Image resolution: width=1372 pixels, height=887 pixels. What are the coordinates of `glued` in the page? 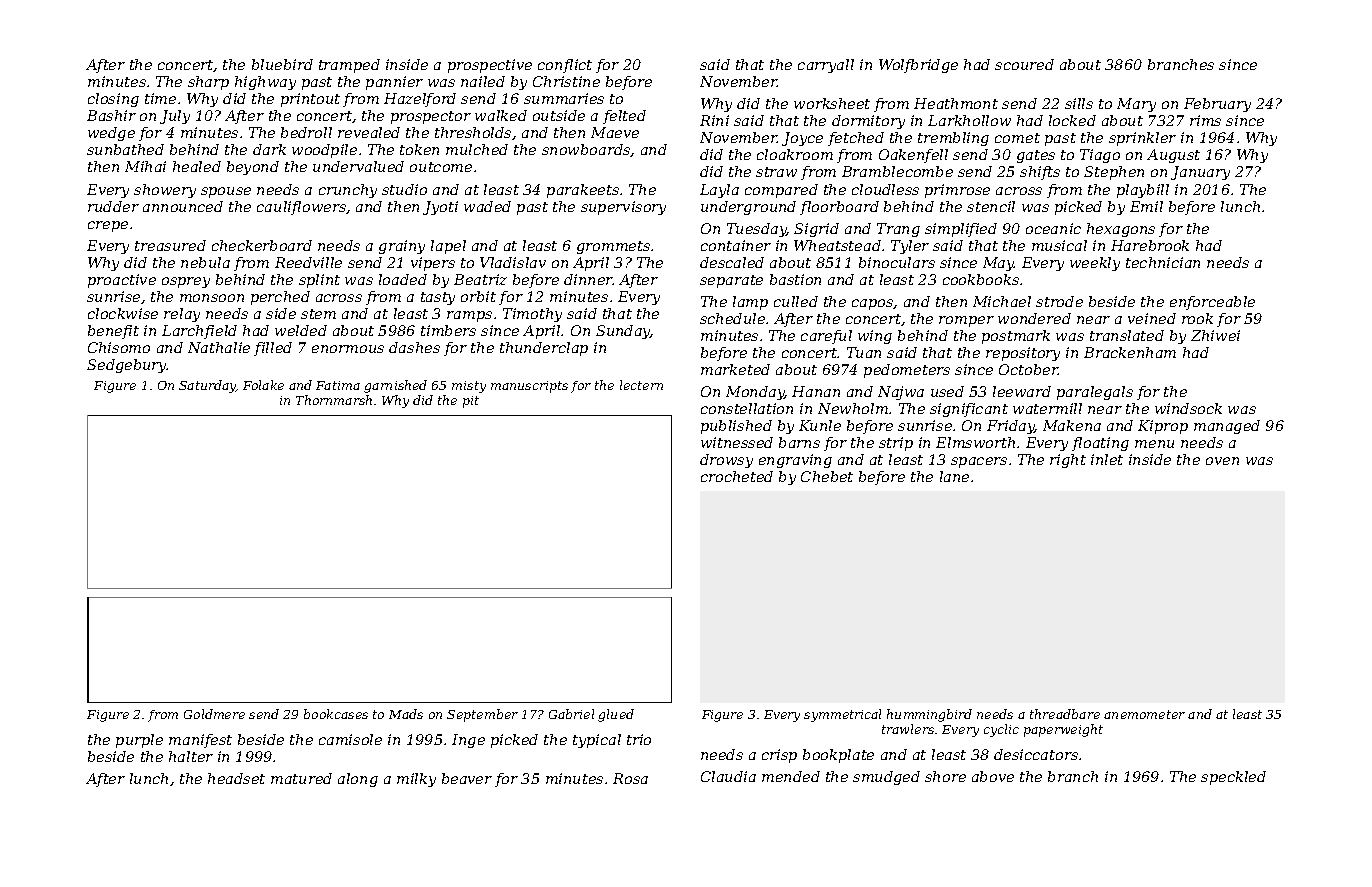 It's located at (616, 715).
